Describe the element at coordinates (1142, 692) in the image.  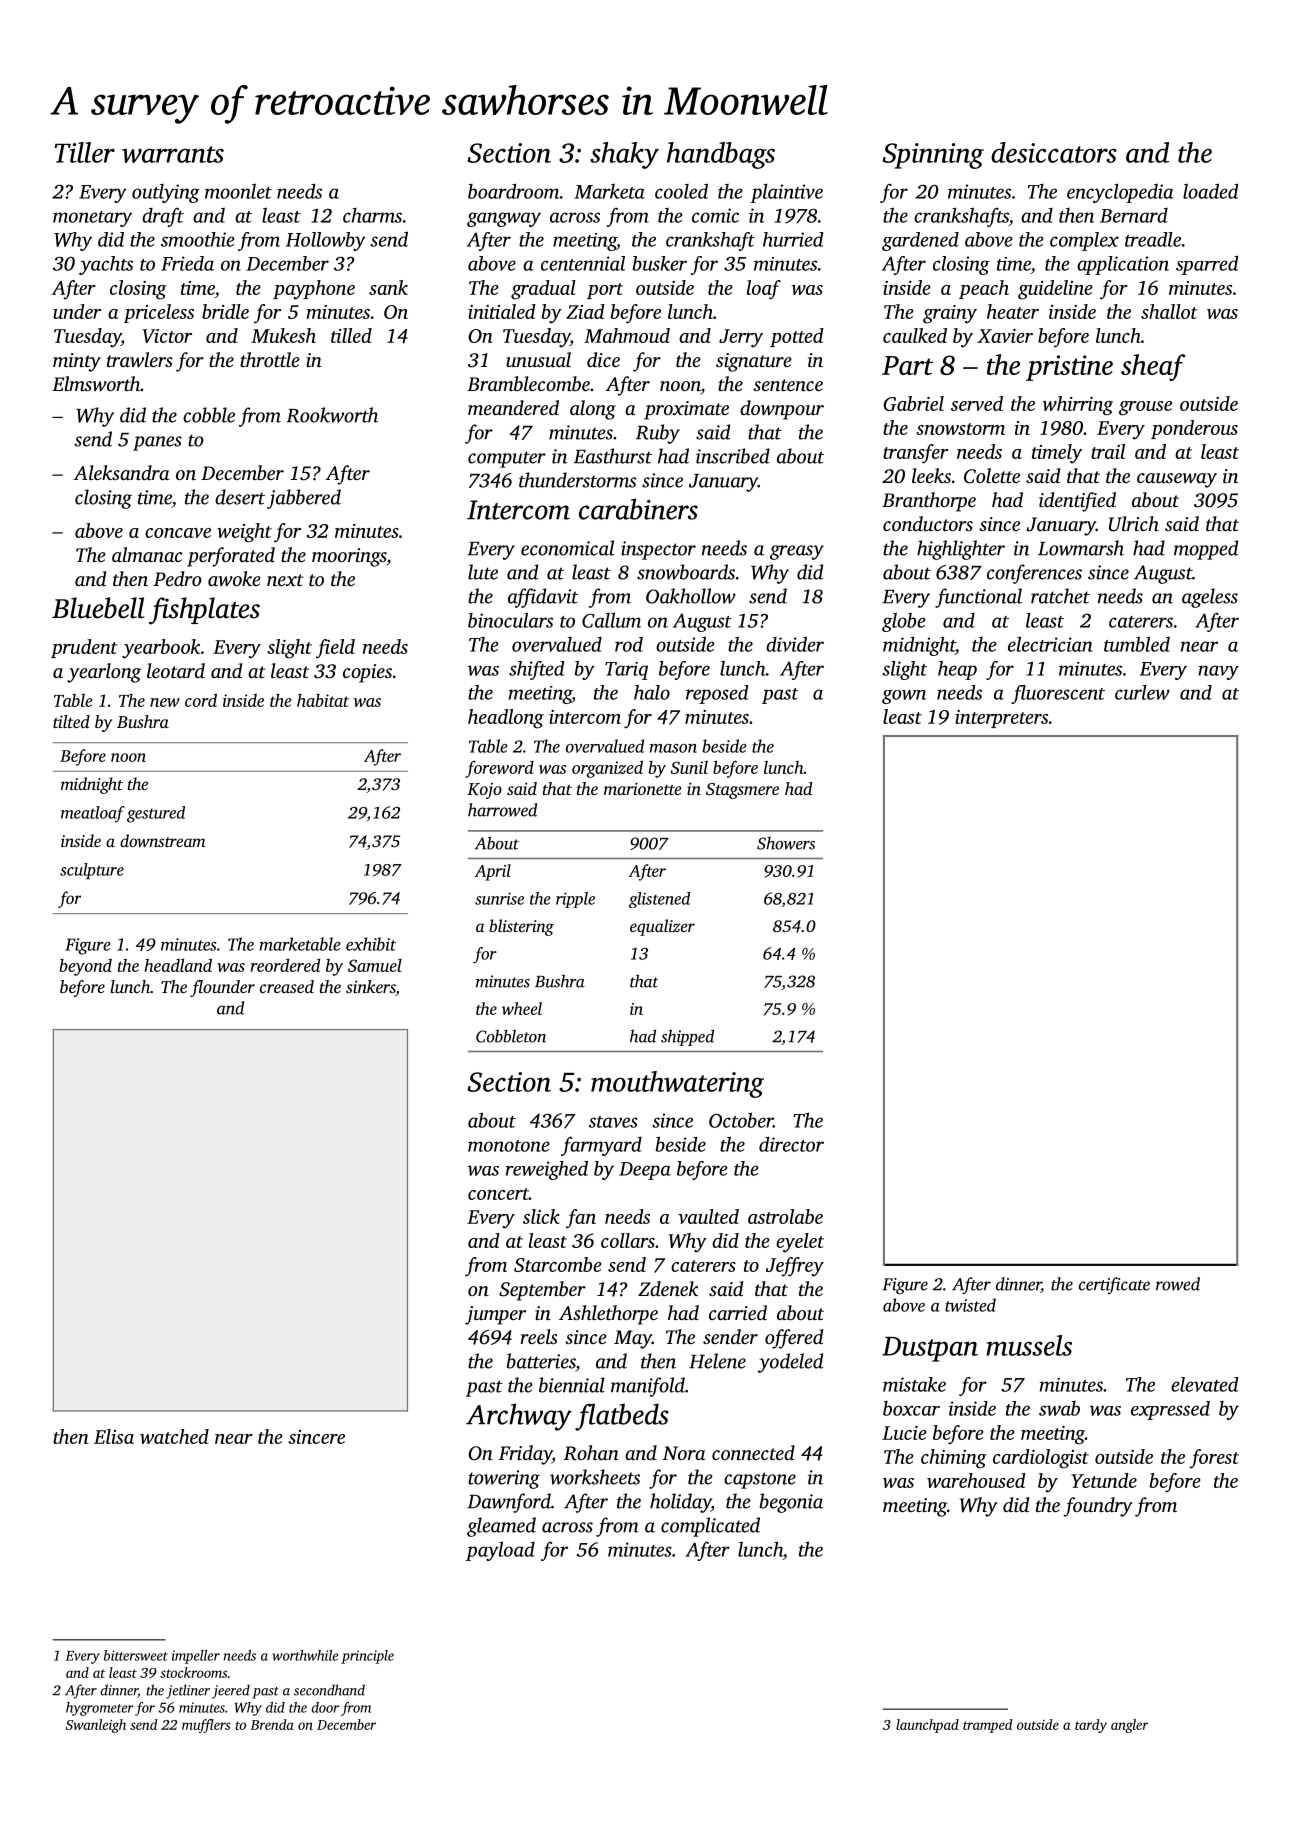
I see `curlew` at that location.
